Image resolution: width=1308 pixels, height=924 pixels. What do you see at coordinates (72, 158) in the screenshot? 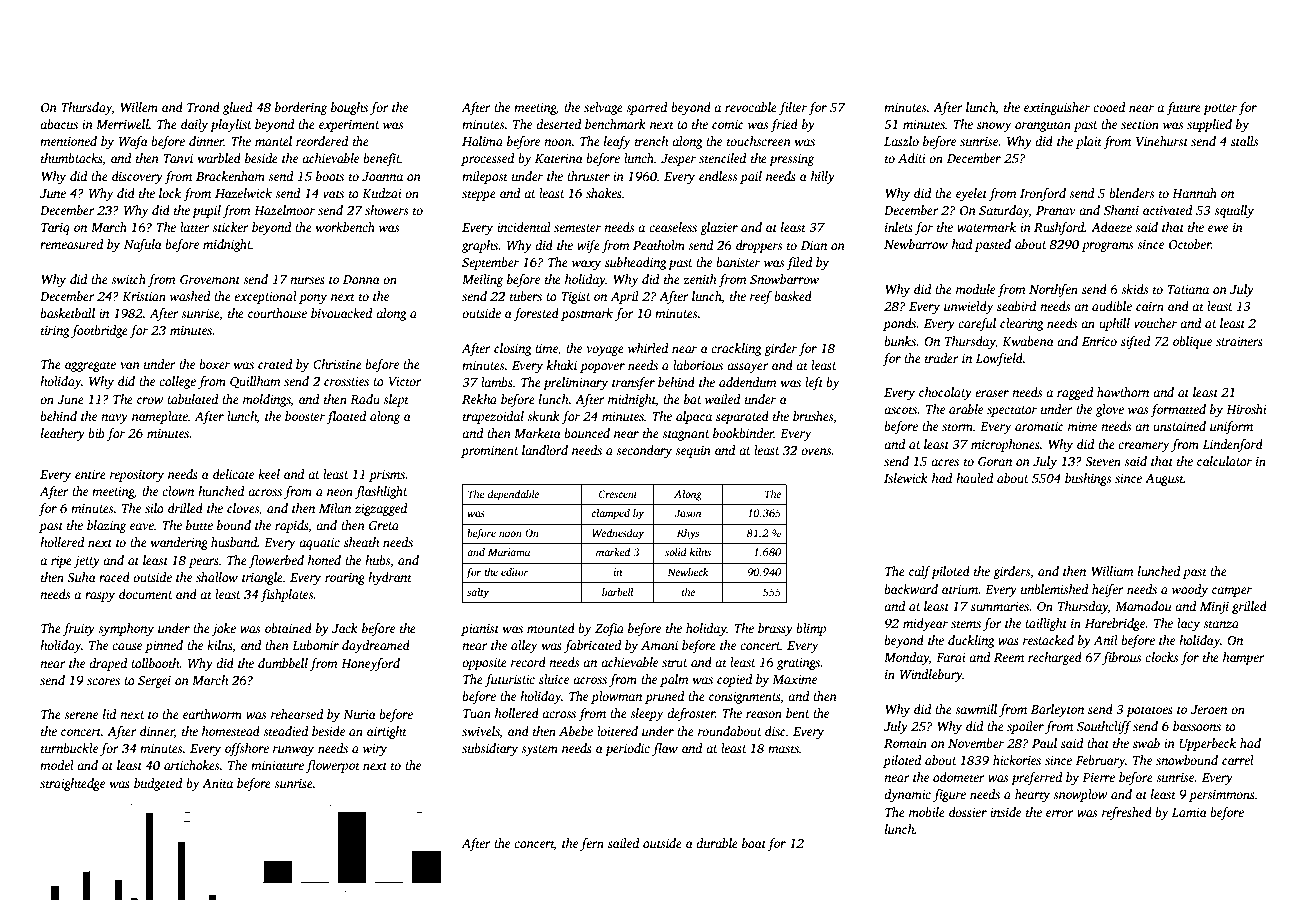
I see `thumbtacks` at bounding box center [72, 158].
